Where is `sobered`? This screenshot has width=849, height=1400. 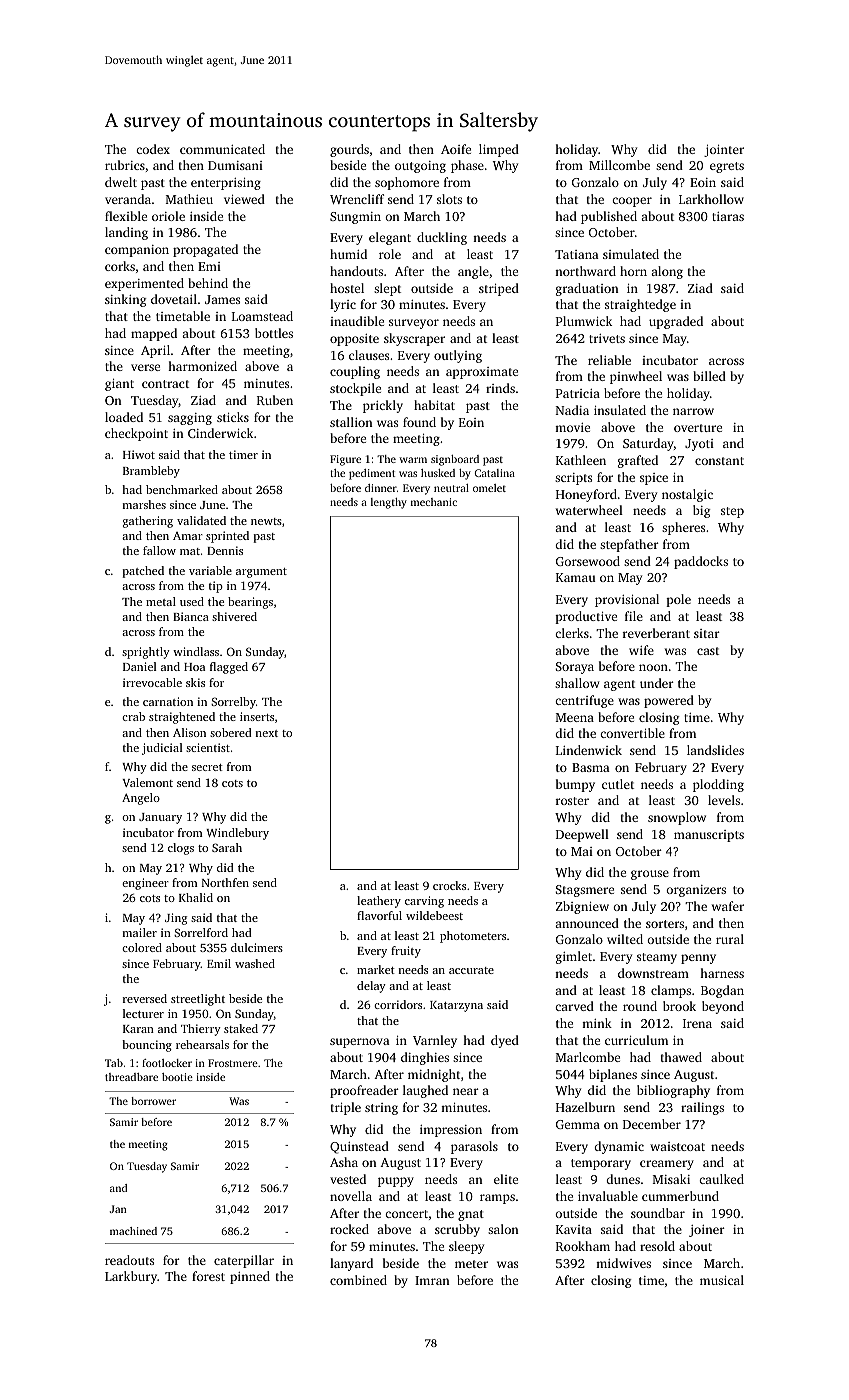 sobered is located at coordinates (230, 732).
